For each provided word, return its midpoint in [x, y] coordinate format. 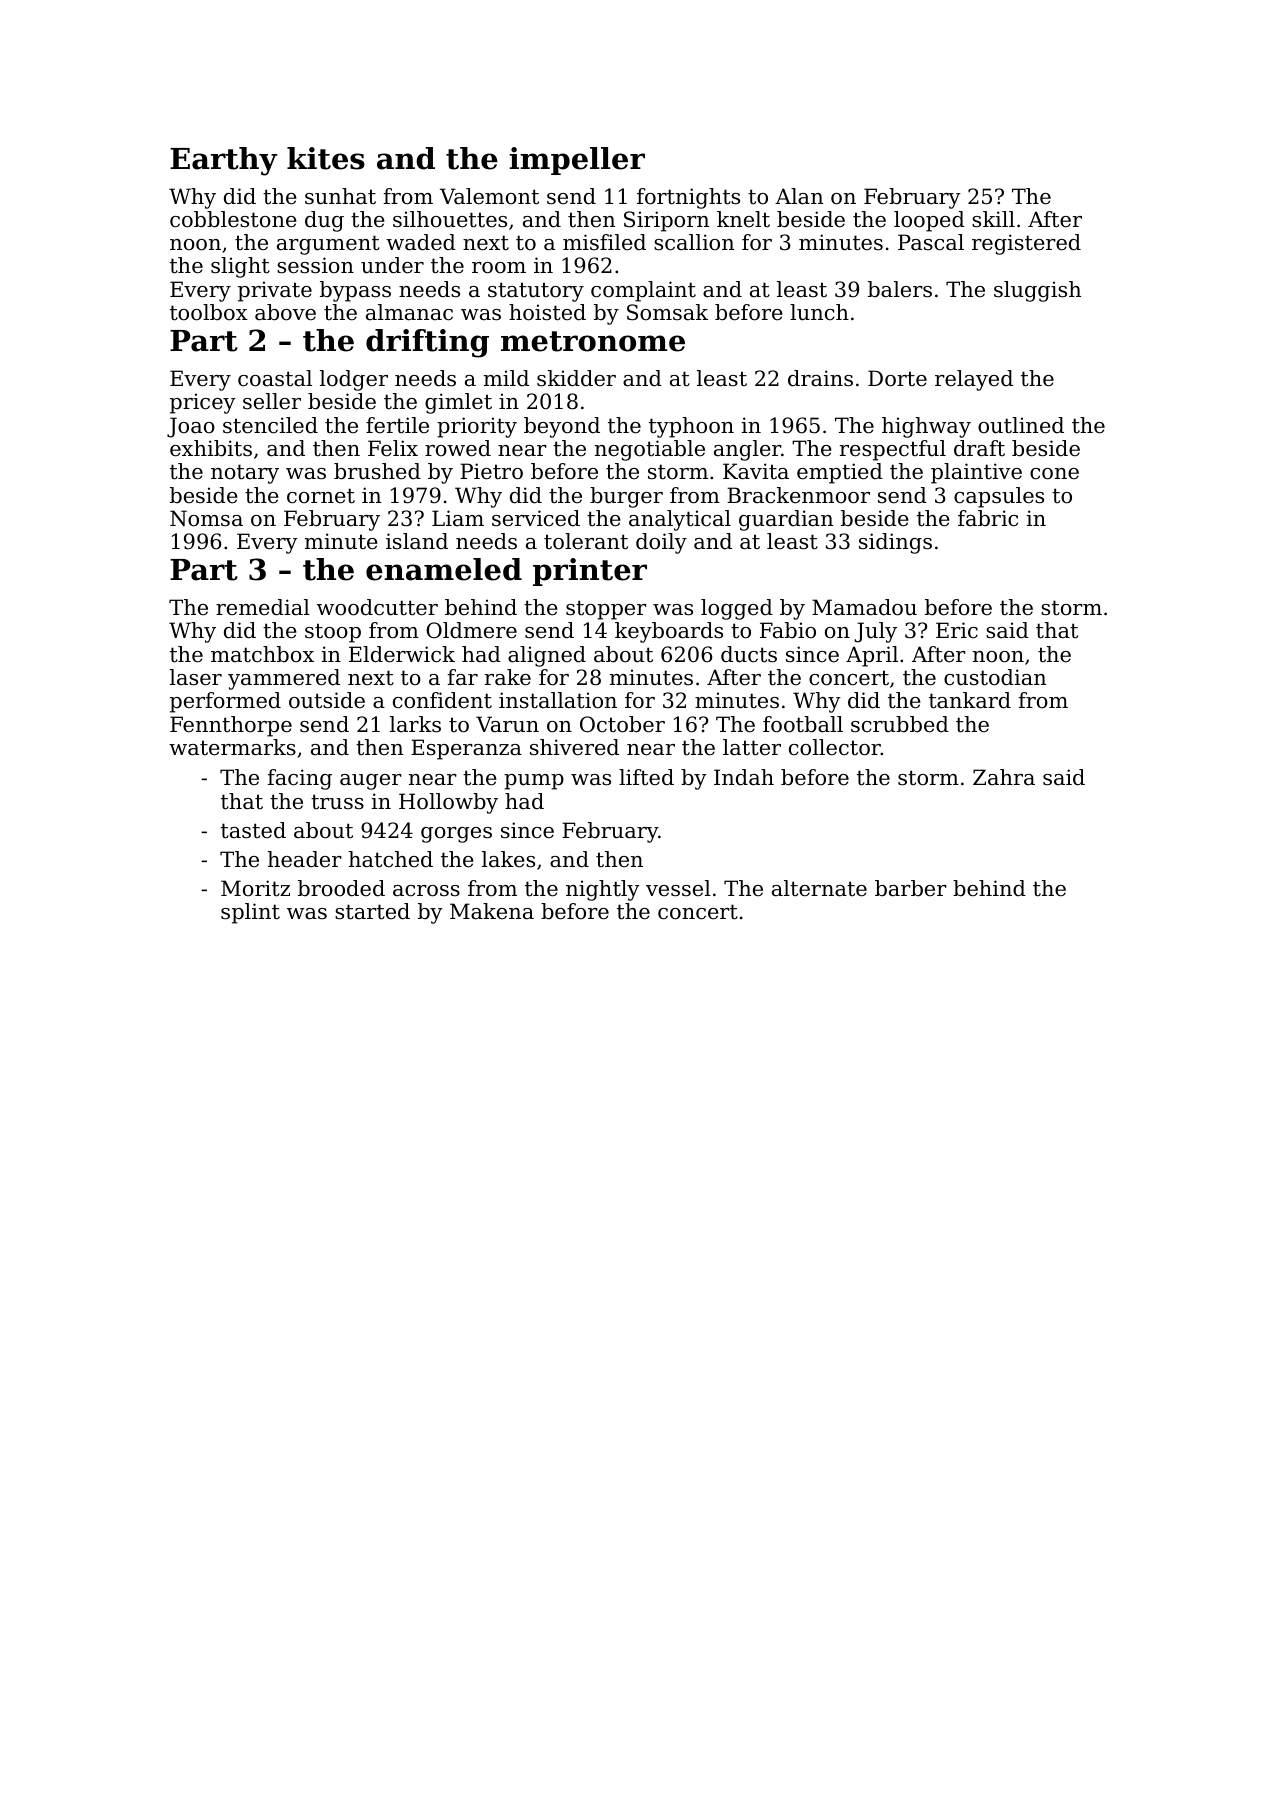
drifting [427, 343]
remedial [263, 607]
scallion [694, 242]
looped [929, 221]
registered [1026, 244]
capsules [999, 497]
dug [324, 221]
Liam [458, 518]
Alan [799, 196]
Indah [744, 777]
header [305, 859]
